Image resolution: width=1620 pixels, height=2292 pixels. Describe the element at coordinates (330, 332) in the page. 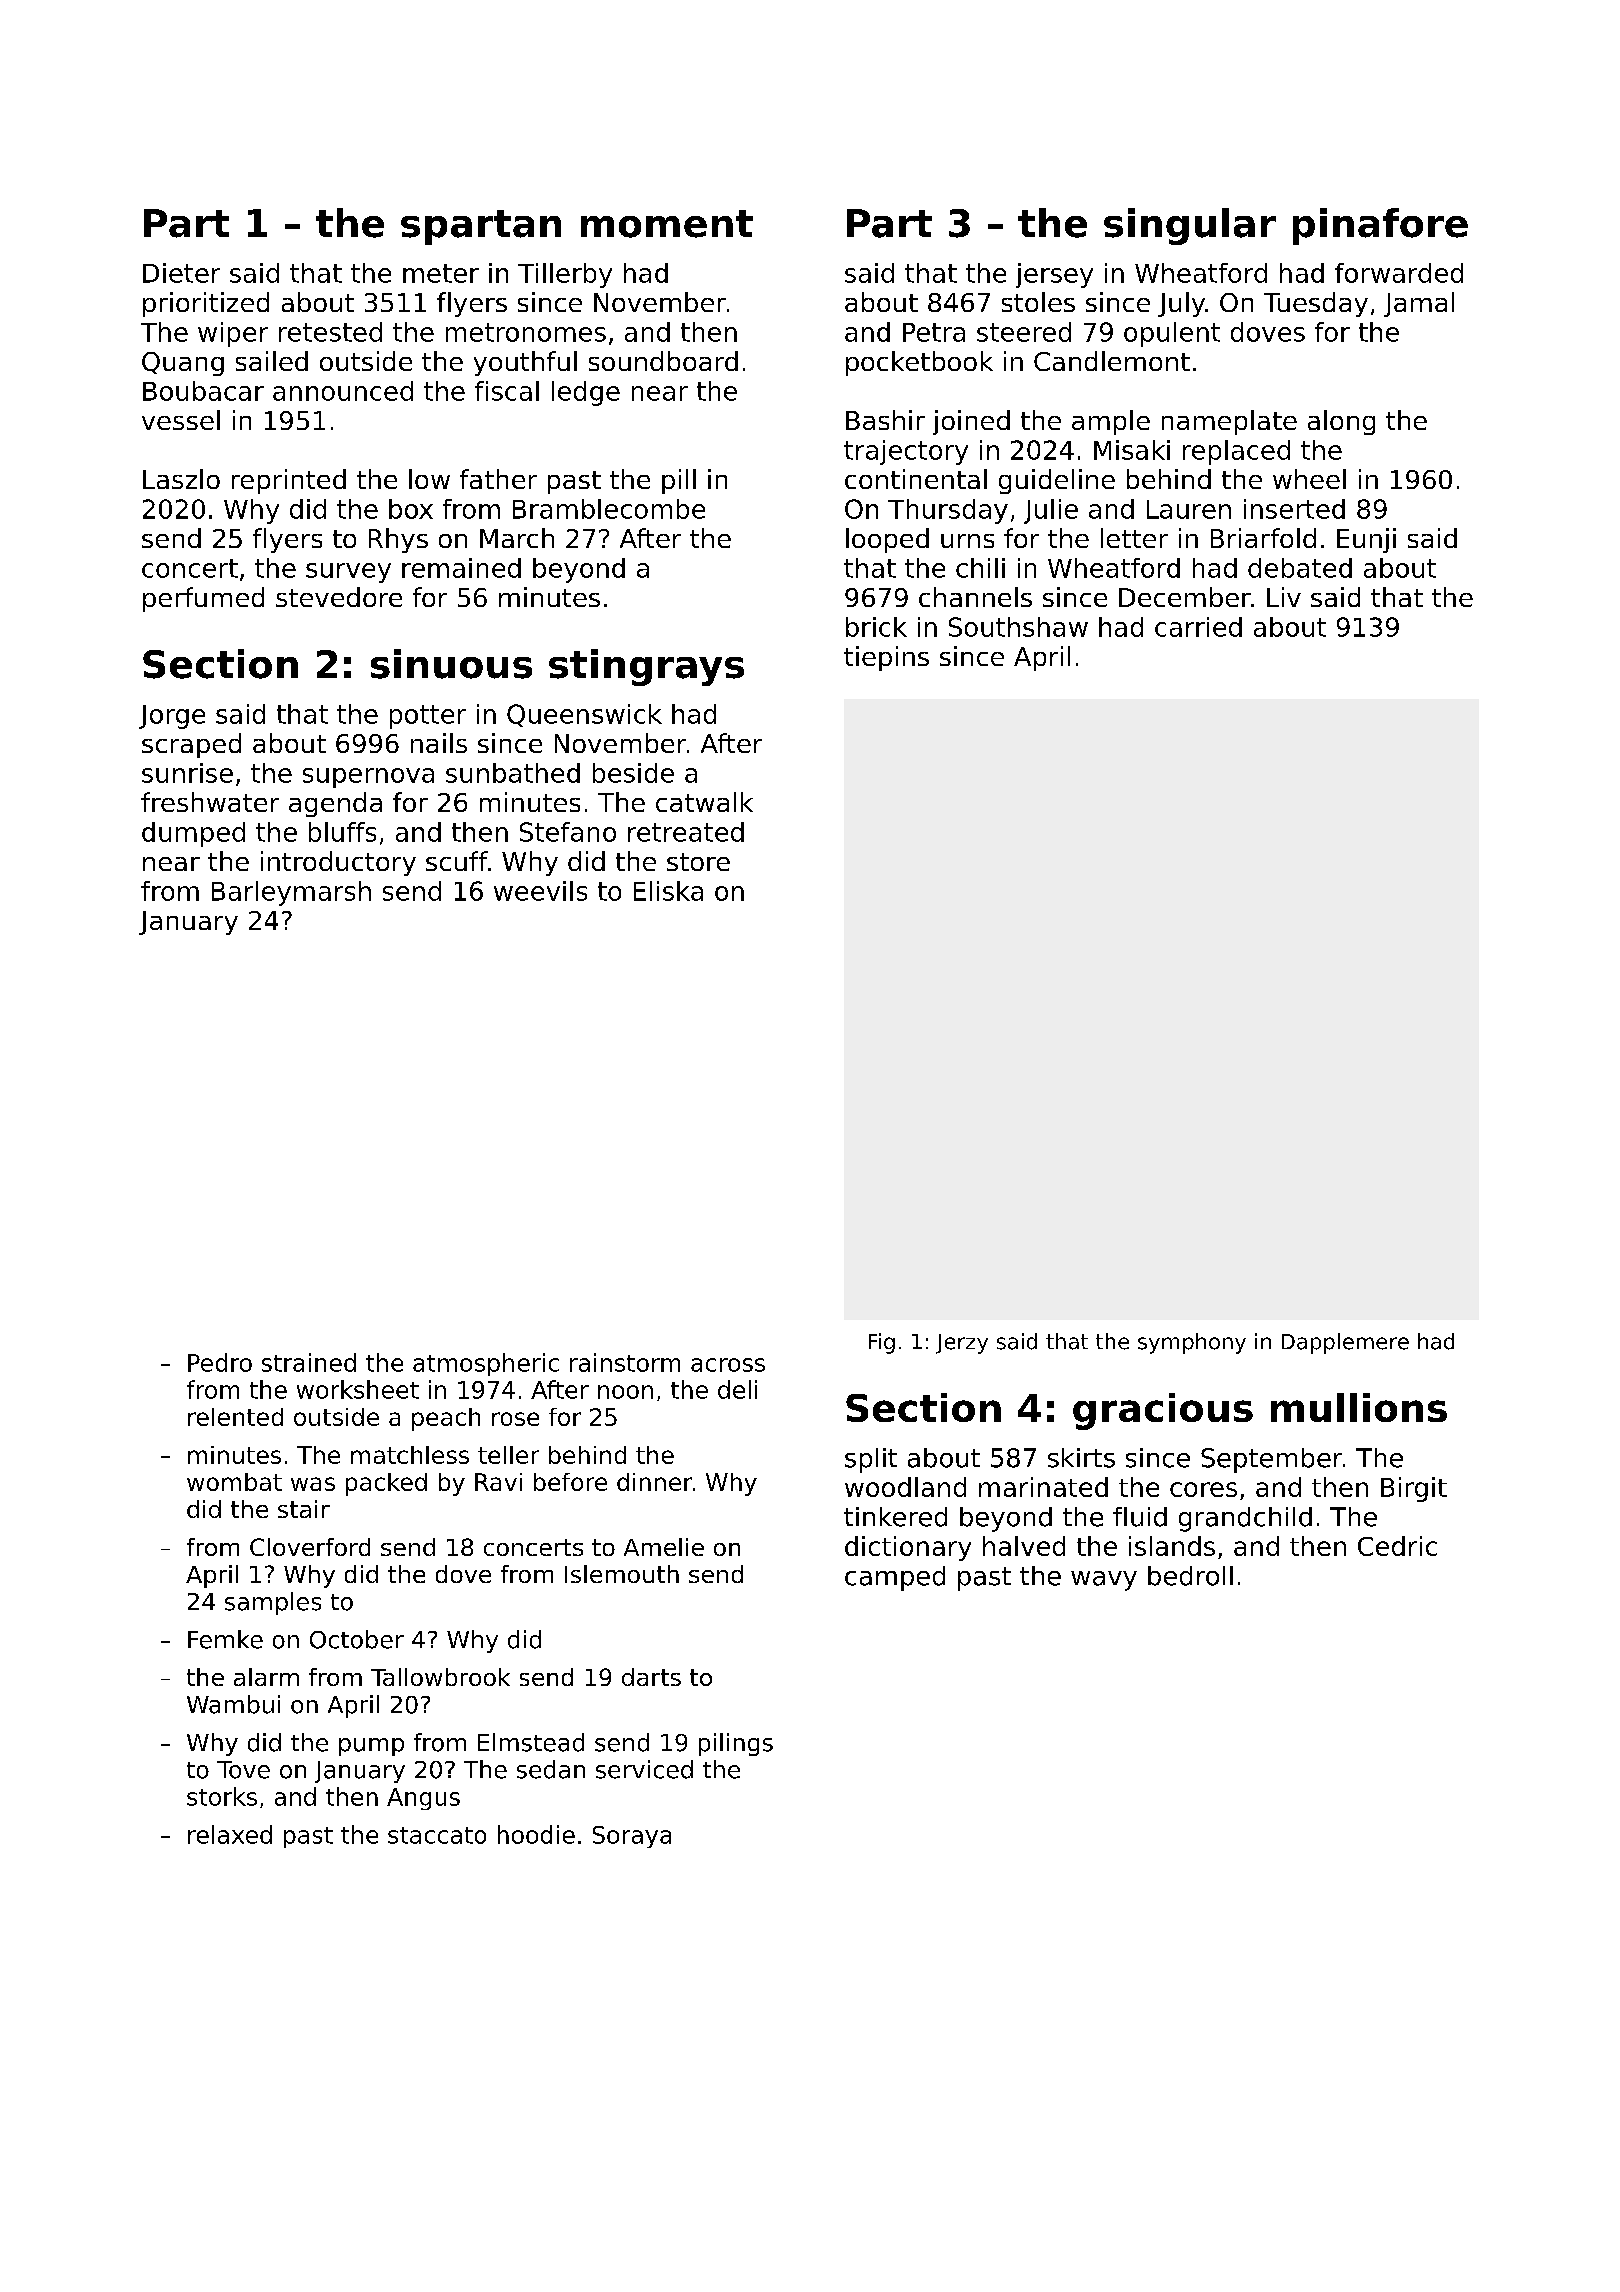

I see `retested` at that location.
